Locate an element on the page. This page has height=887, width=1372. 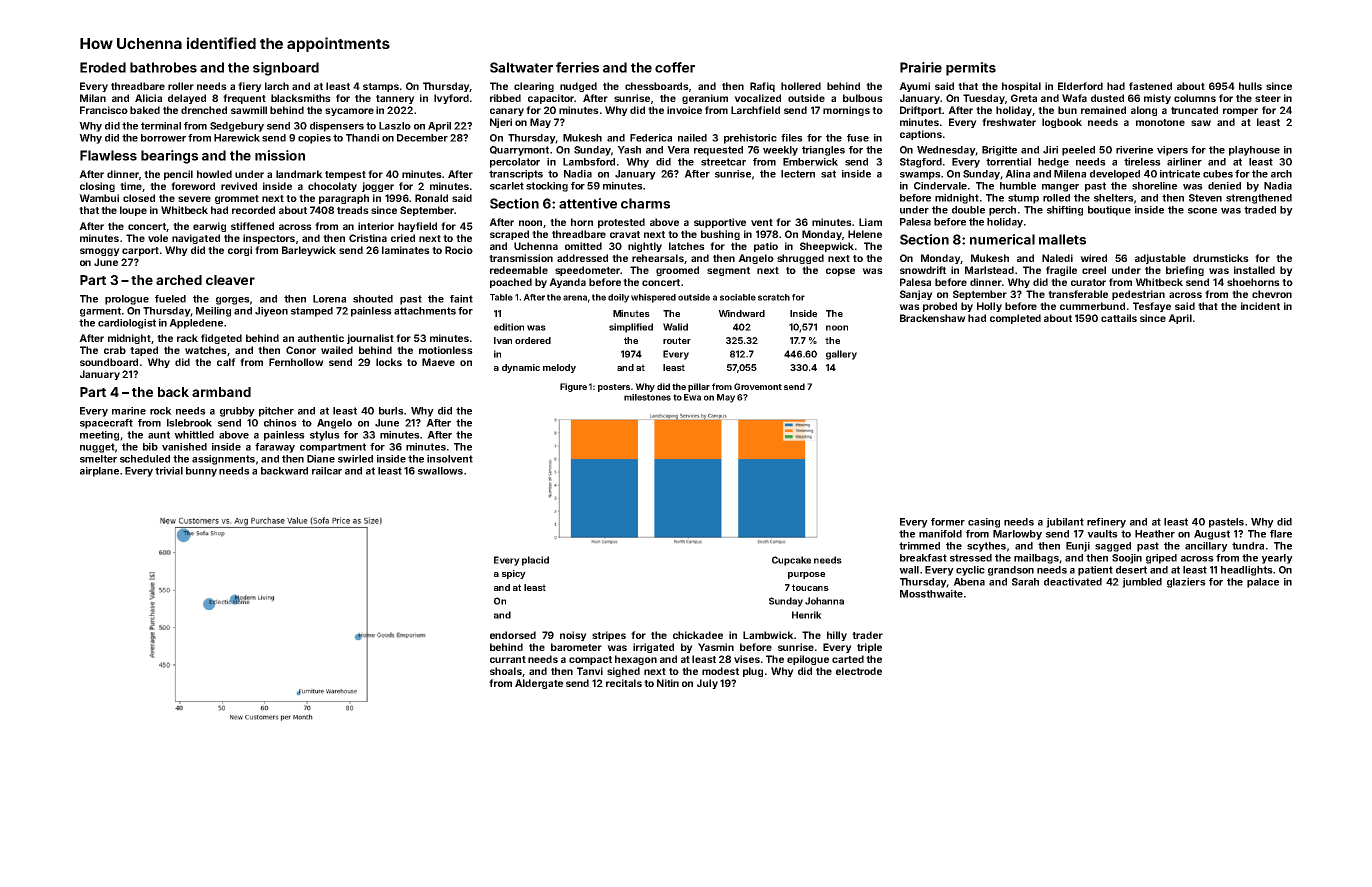
Francisco is located at coordinates (104, 110).
